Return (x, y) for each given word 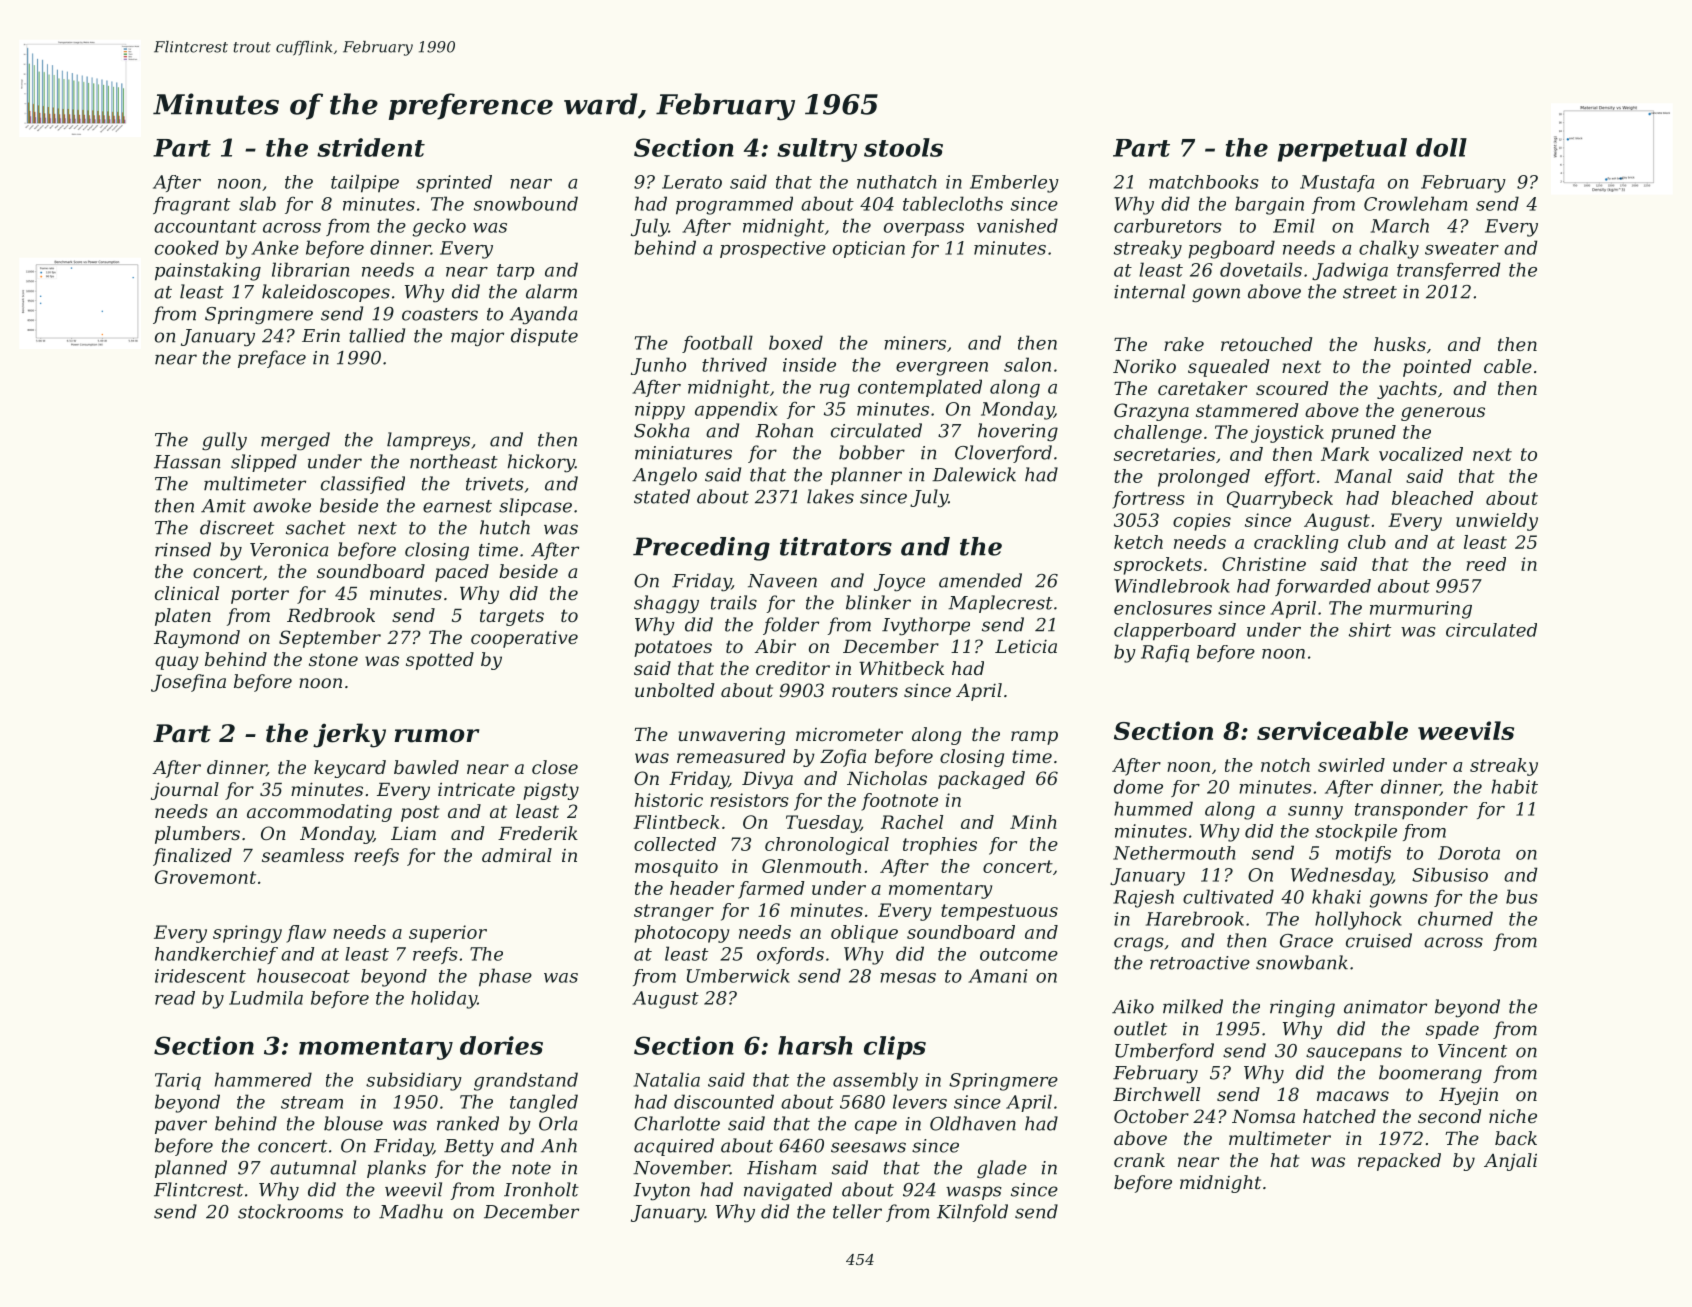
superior (448, 934)
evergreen (942, 369)
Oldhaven (973, 1123)
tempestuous (999, 912)
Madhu (411, 1211)
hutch (505, 527)
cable (1508, 366)
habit (1515, 786)
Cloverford (1003, 454)
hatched (1339, 1116)
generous (1443, 414)
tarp (515, 272)
